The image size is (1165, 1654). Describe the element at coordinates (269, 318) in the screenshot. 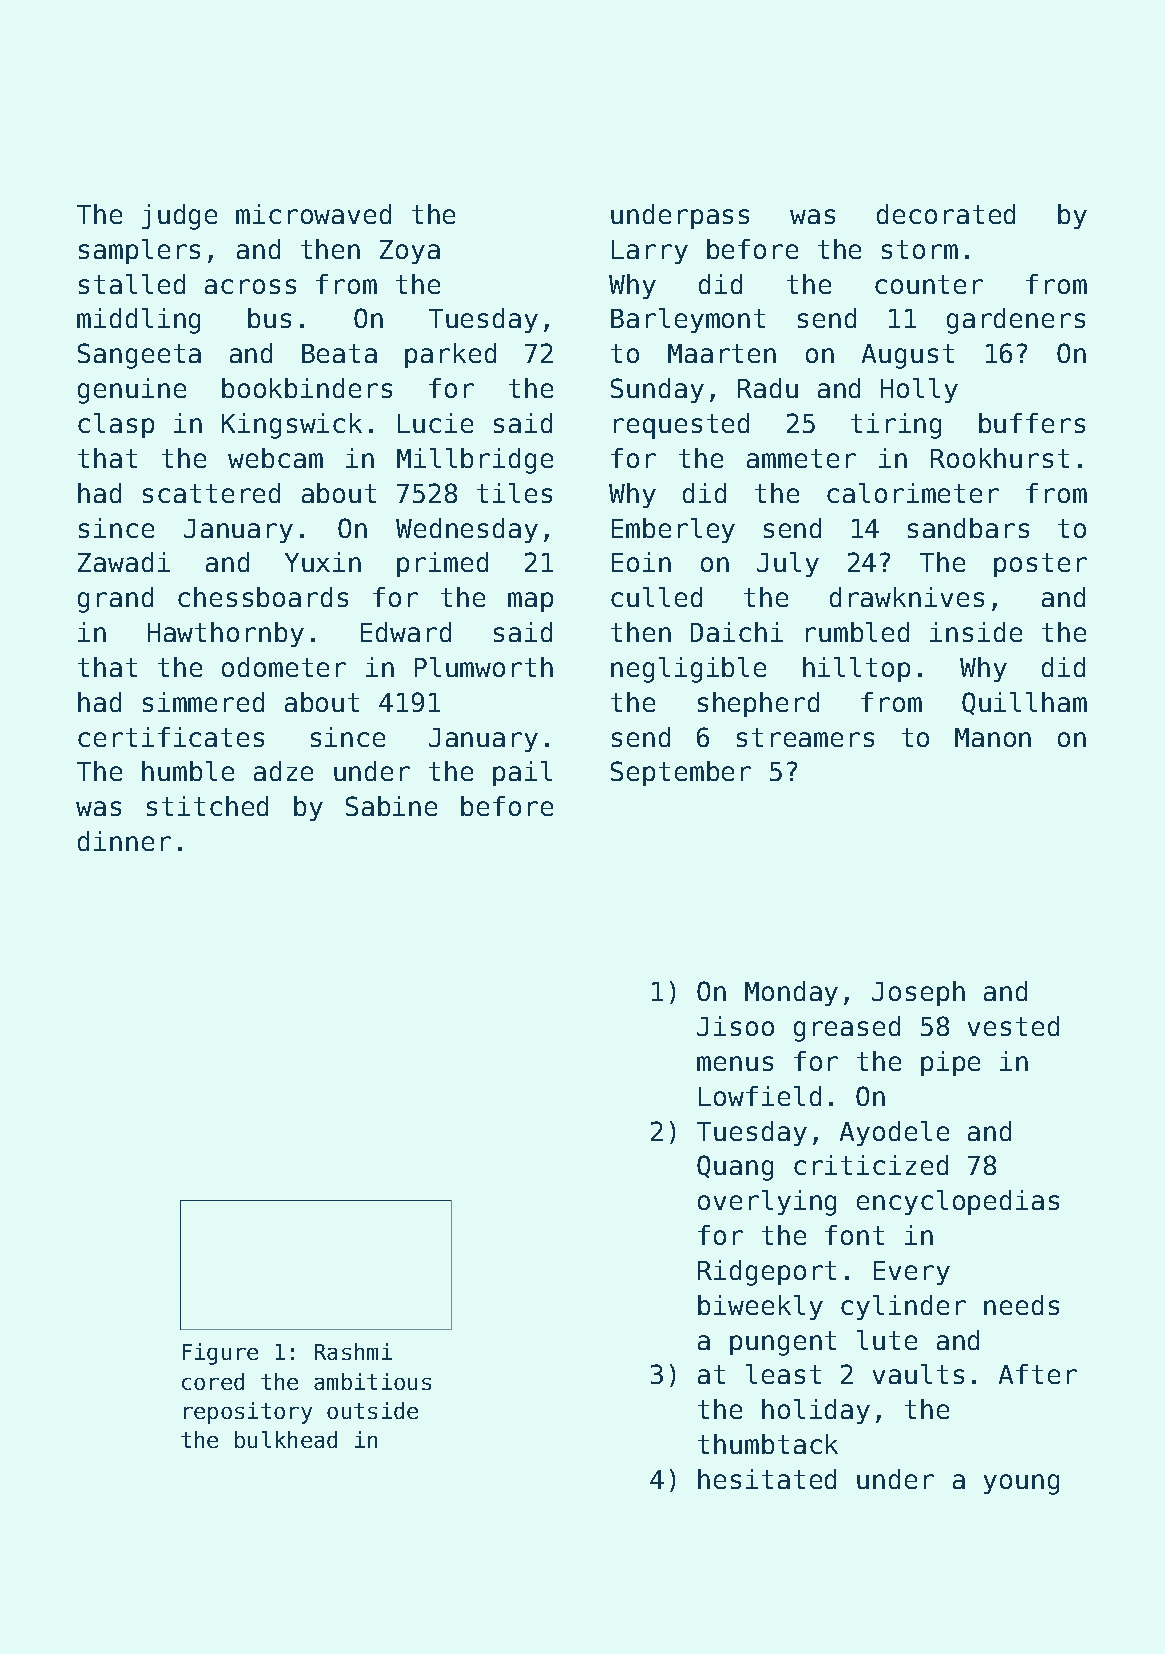

I see `bus` at that location.
